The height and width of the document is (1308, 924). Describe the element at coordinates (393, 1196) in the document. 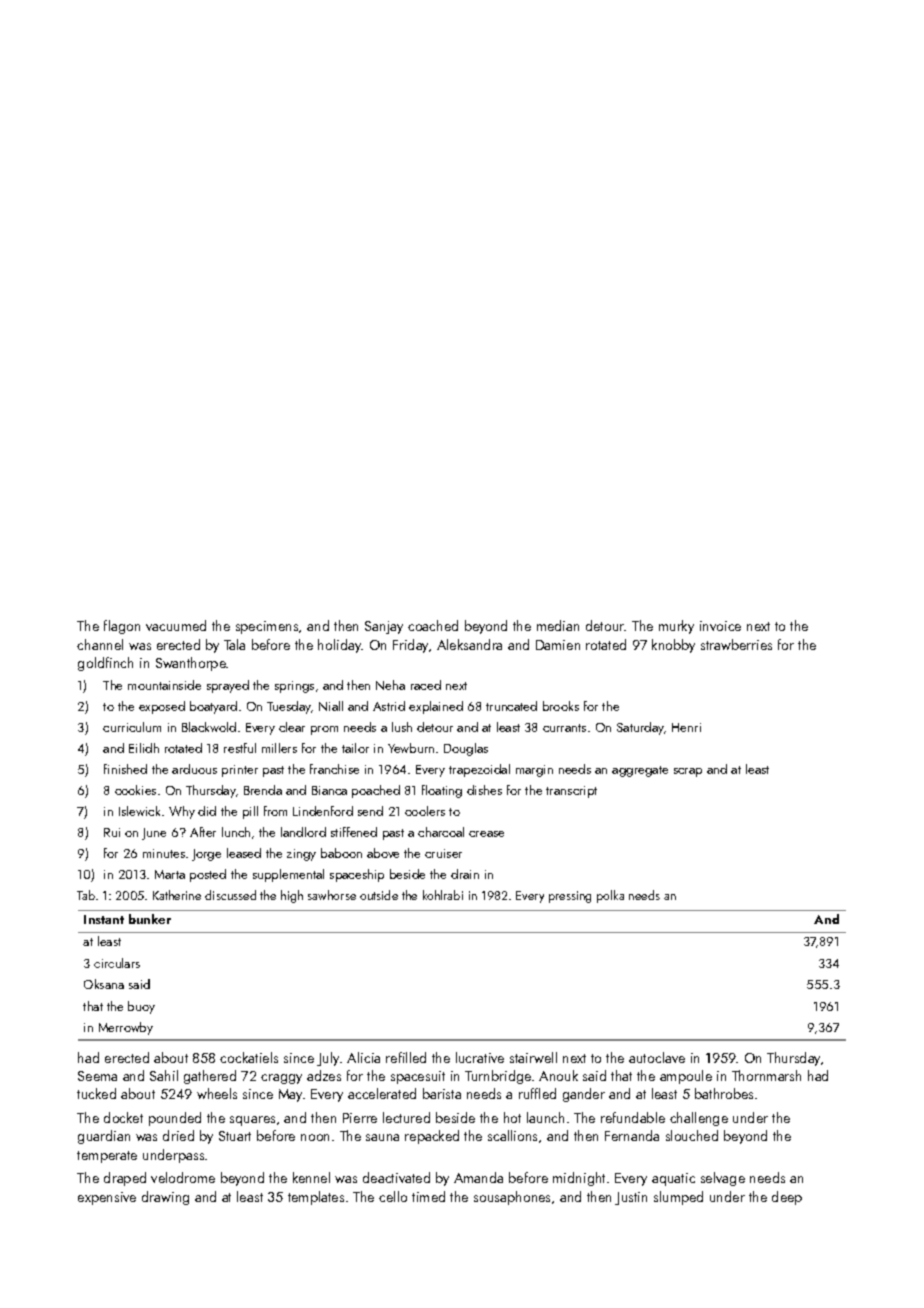

I see `cello` at that location.
